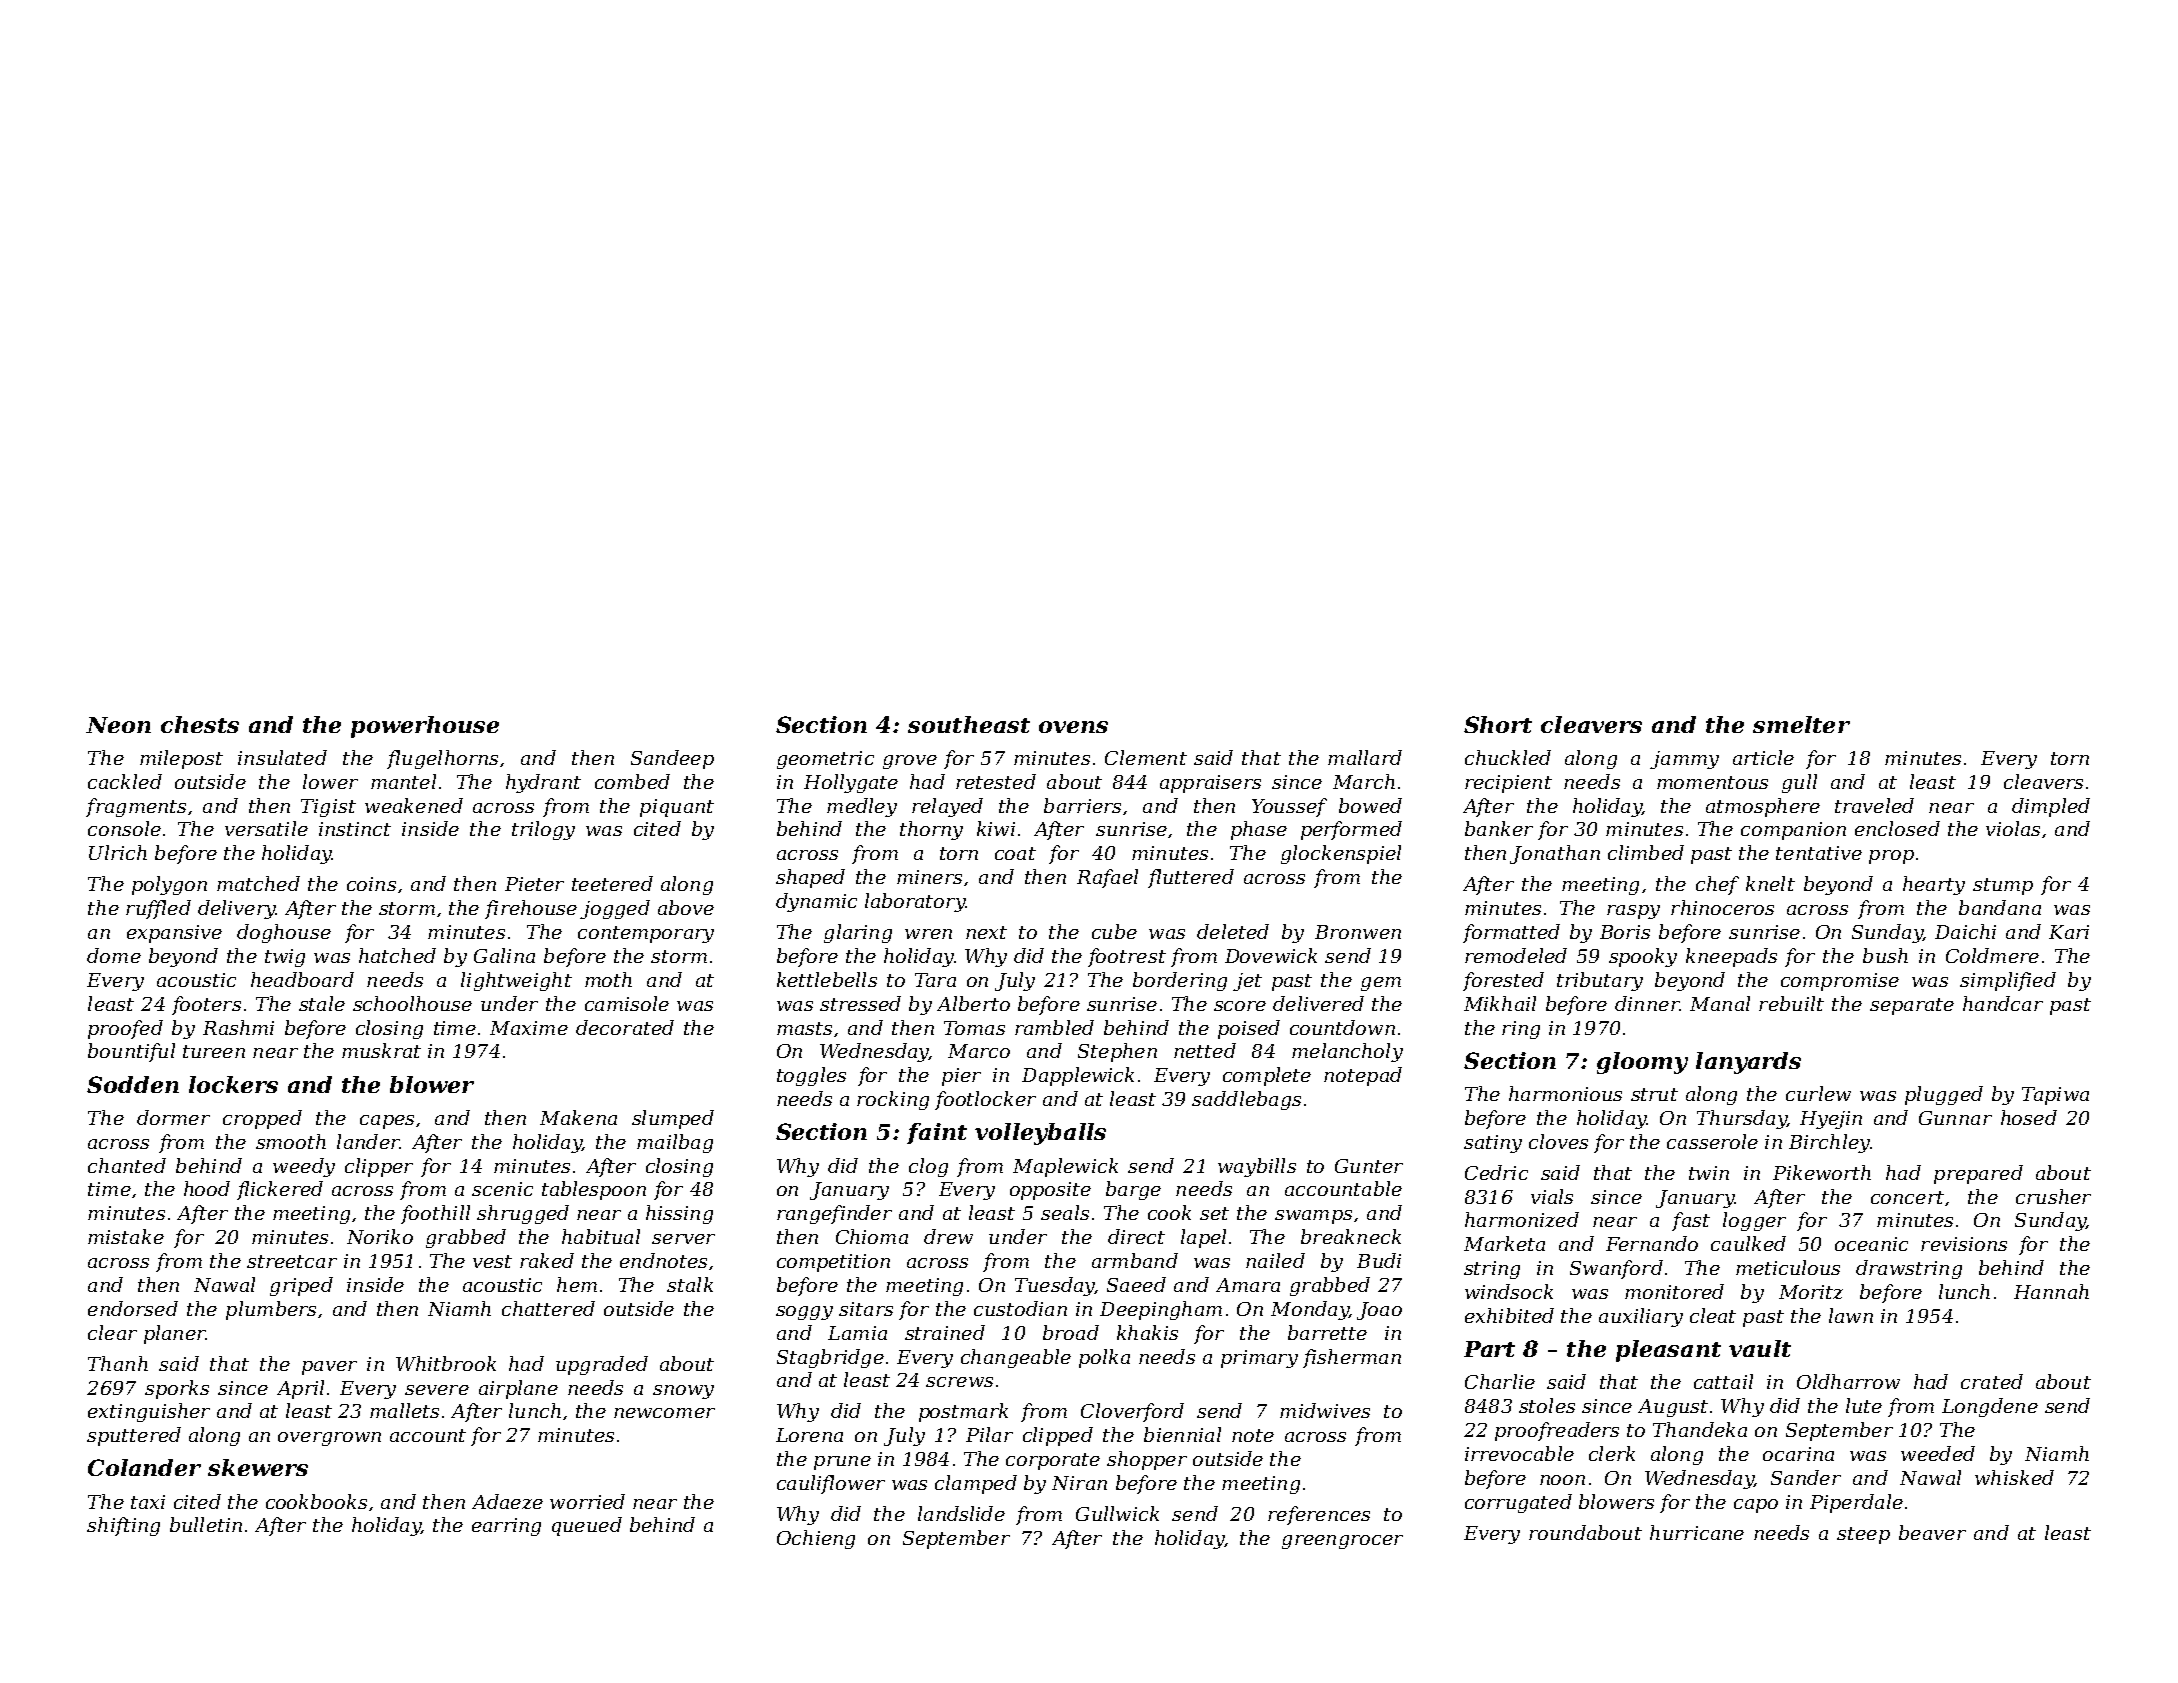 The width and height of the screenshot is (2178, 1683). Describe the element at coordinates (118, 725) in the screenshot. I see `Neon` at that location.
